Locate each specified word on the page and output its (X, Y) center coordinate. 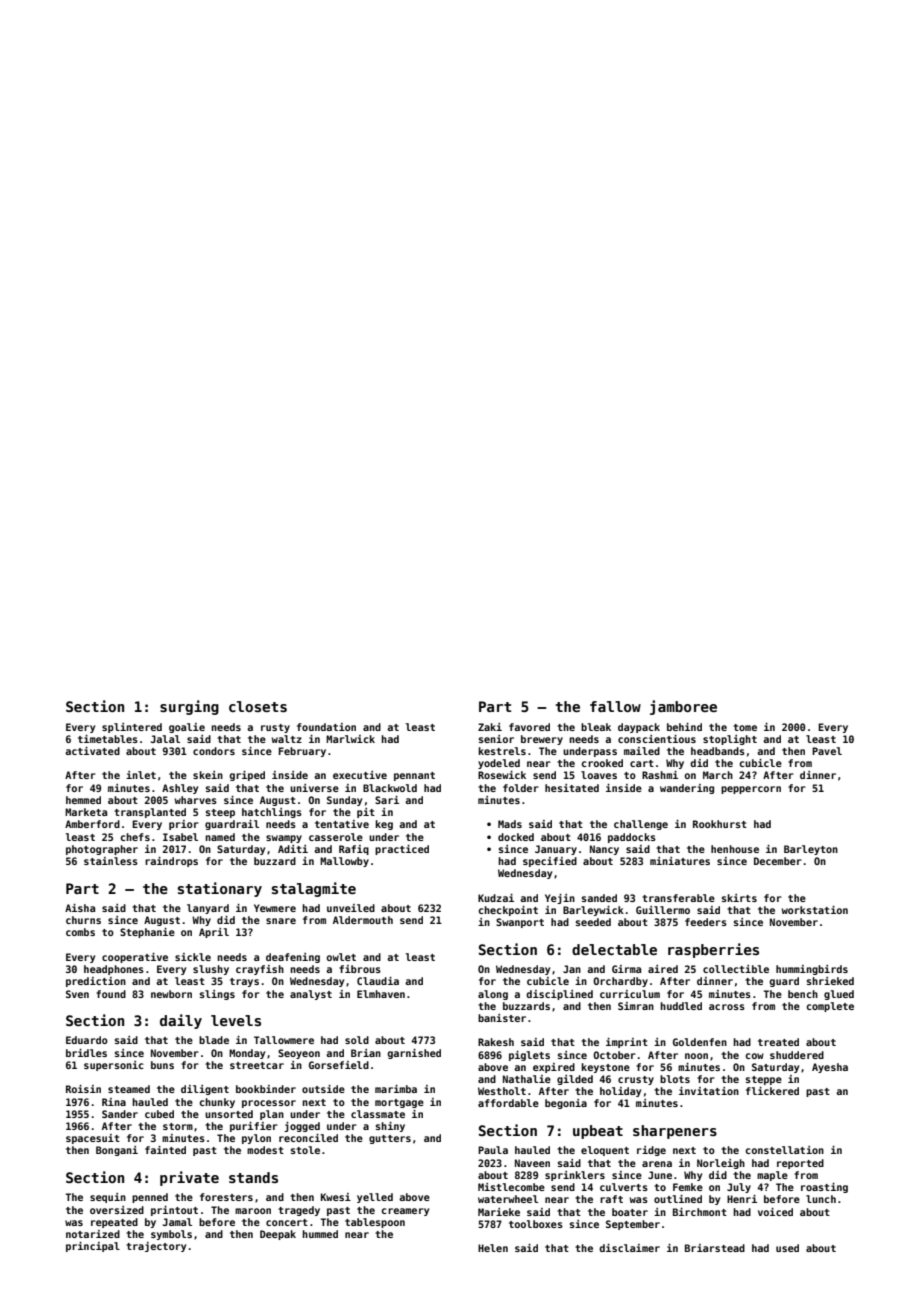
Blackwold (390, 788)
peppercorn (751, 790)
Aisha (80, 908)
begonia (566, 1104)
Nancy (604, 850)
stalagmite (314, 889)
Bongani (117, 1151)
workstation (814, 910)
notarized (93, 1234)
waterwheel (508, 1199)
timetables (108, 739)
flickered (772, 1091)
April (214, 933)
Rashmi (660, 775)
